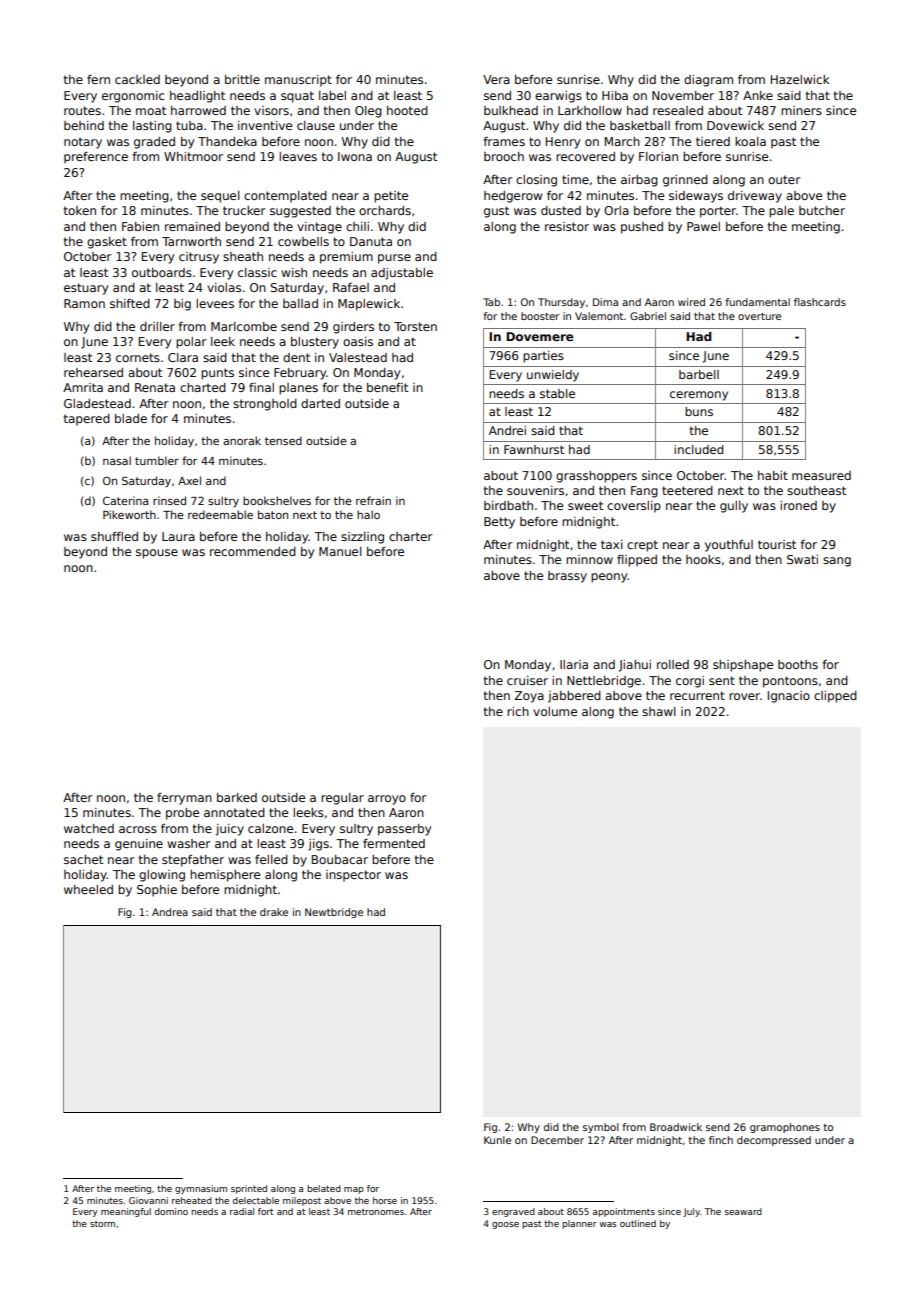 This screenshot has height=1308, width=924. Describe the element at coordinates (527, 680) in the screenshot. I see `cruiser` at that location.
